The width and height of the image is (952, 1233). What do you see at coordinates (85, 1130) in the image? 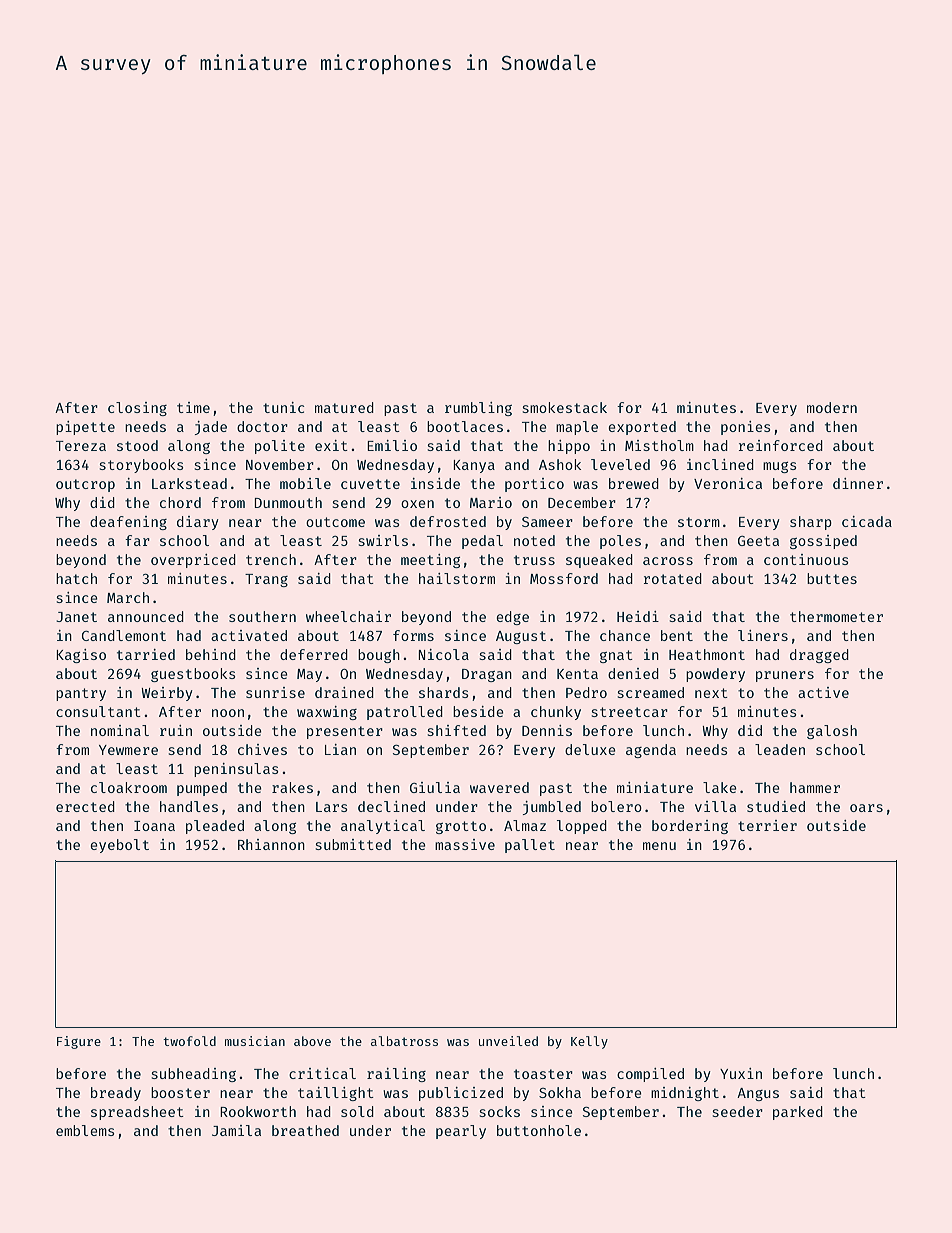
I see `emblems` at bounding box center [85, 1130].
